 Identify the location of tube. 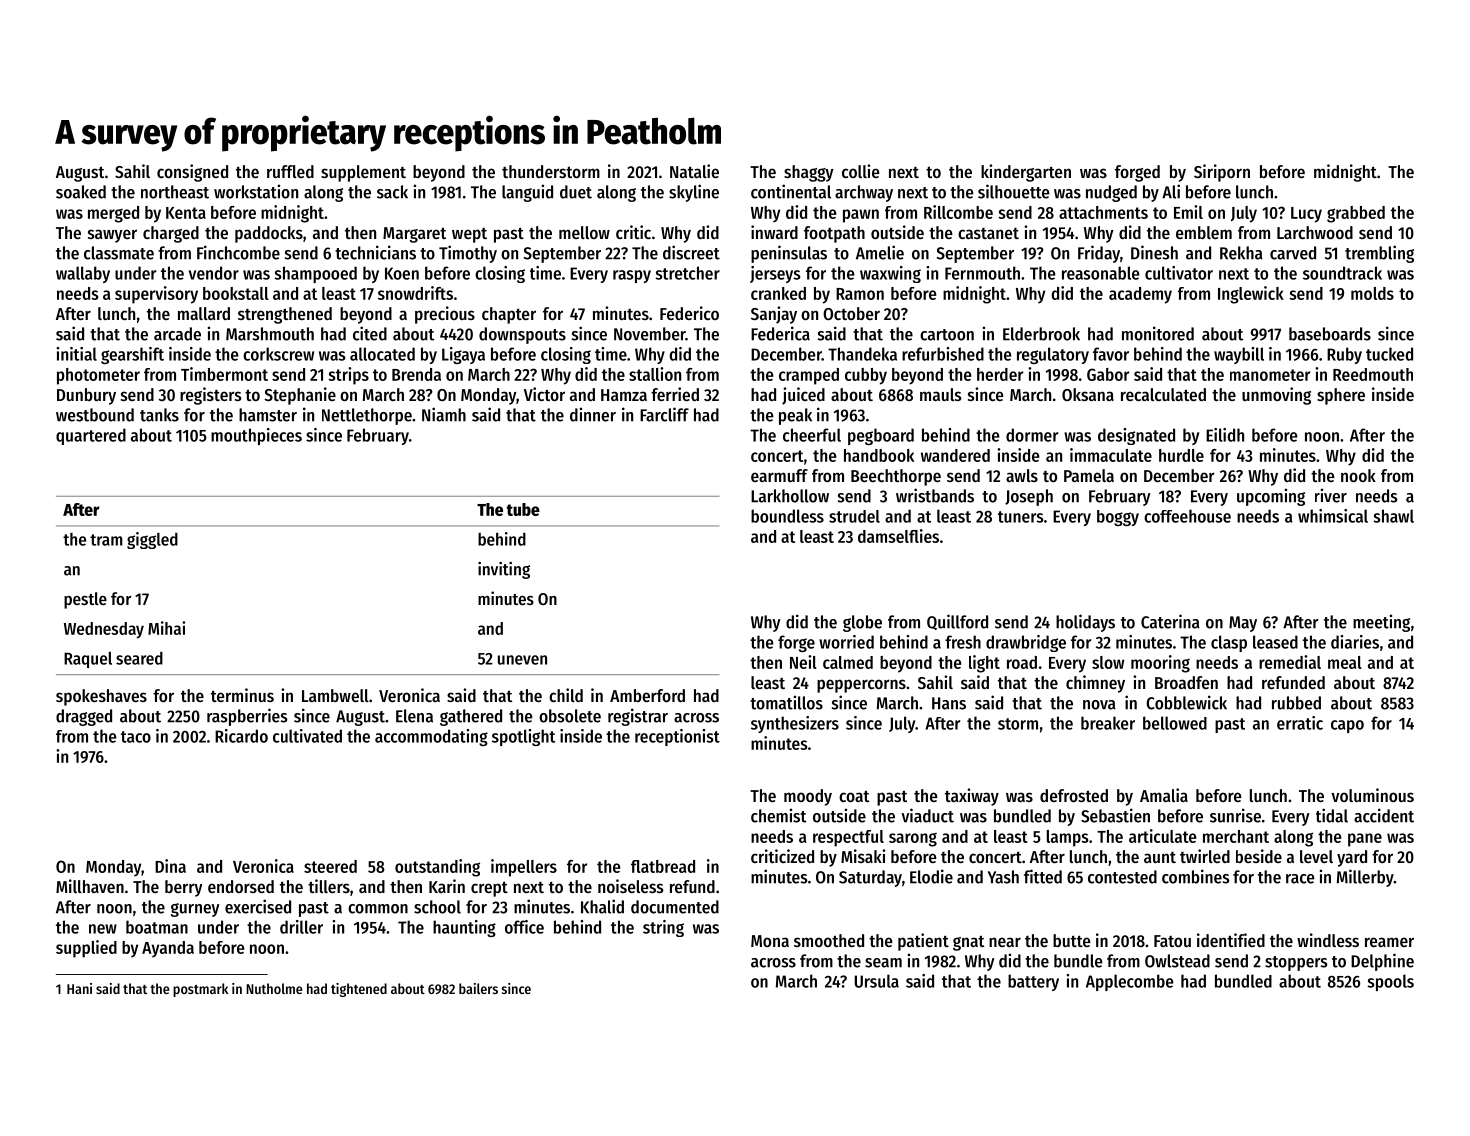
(523, 509).
